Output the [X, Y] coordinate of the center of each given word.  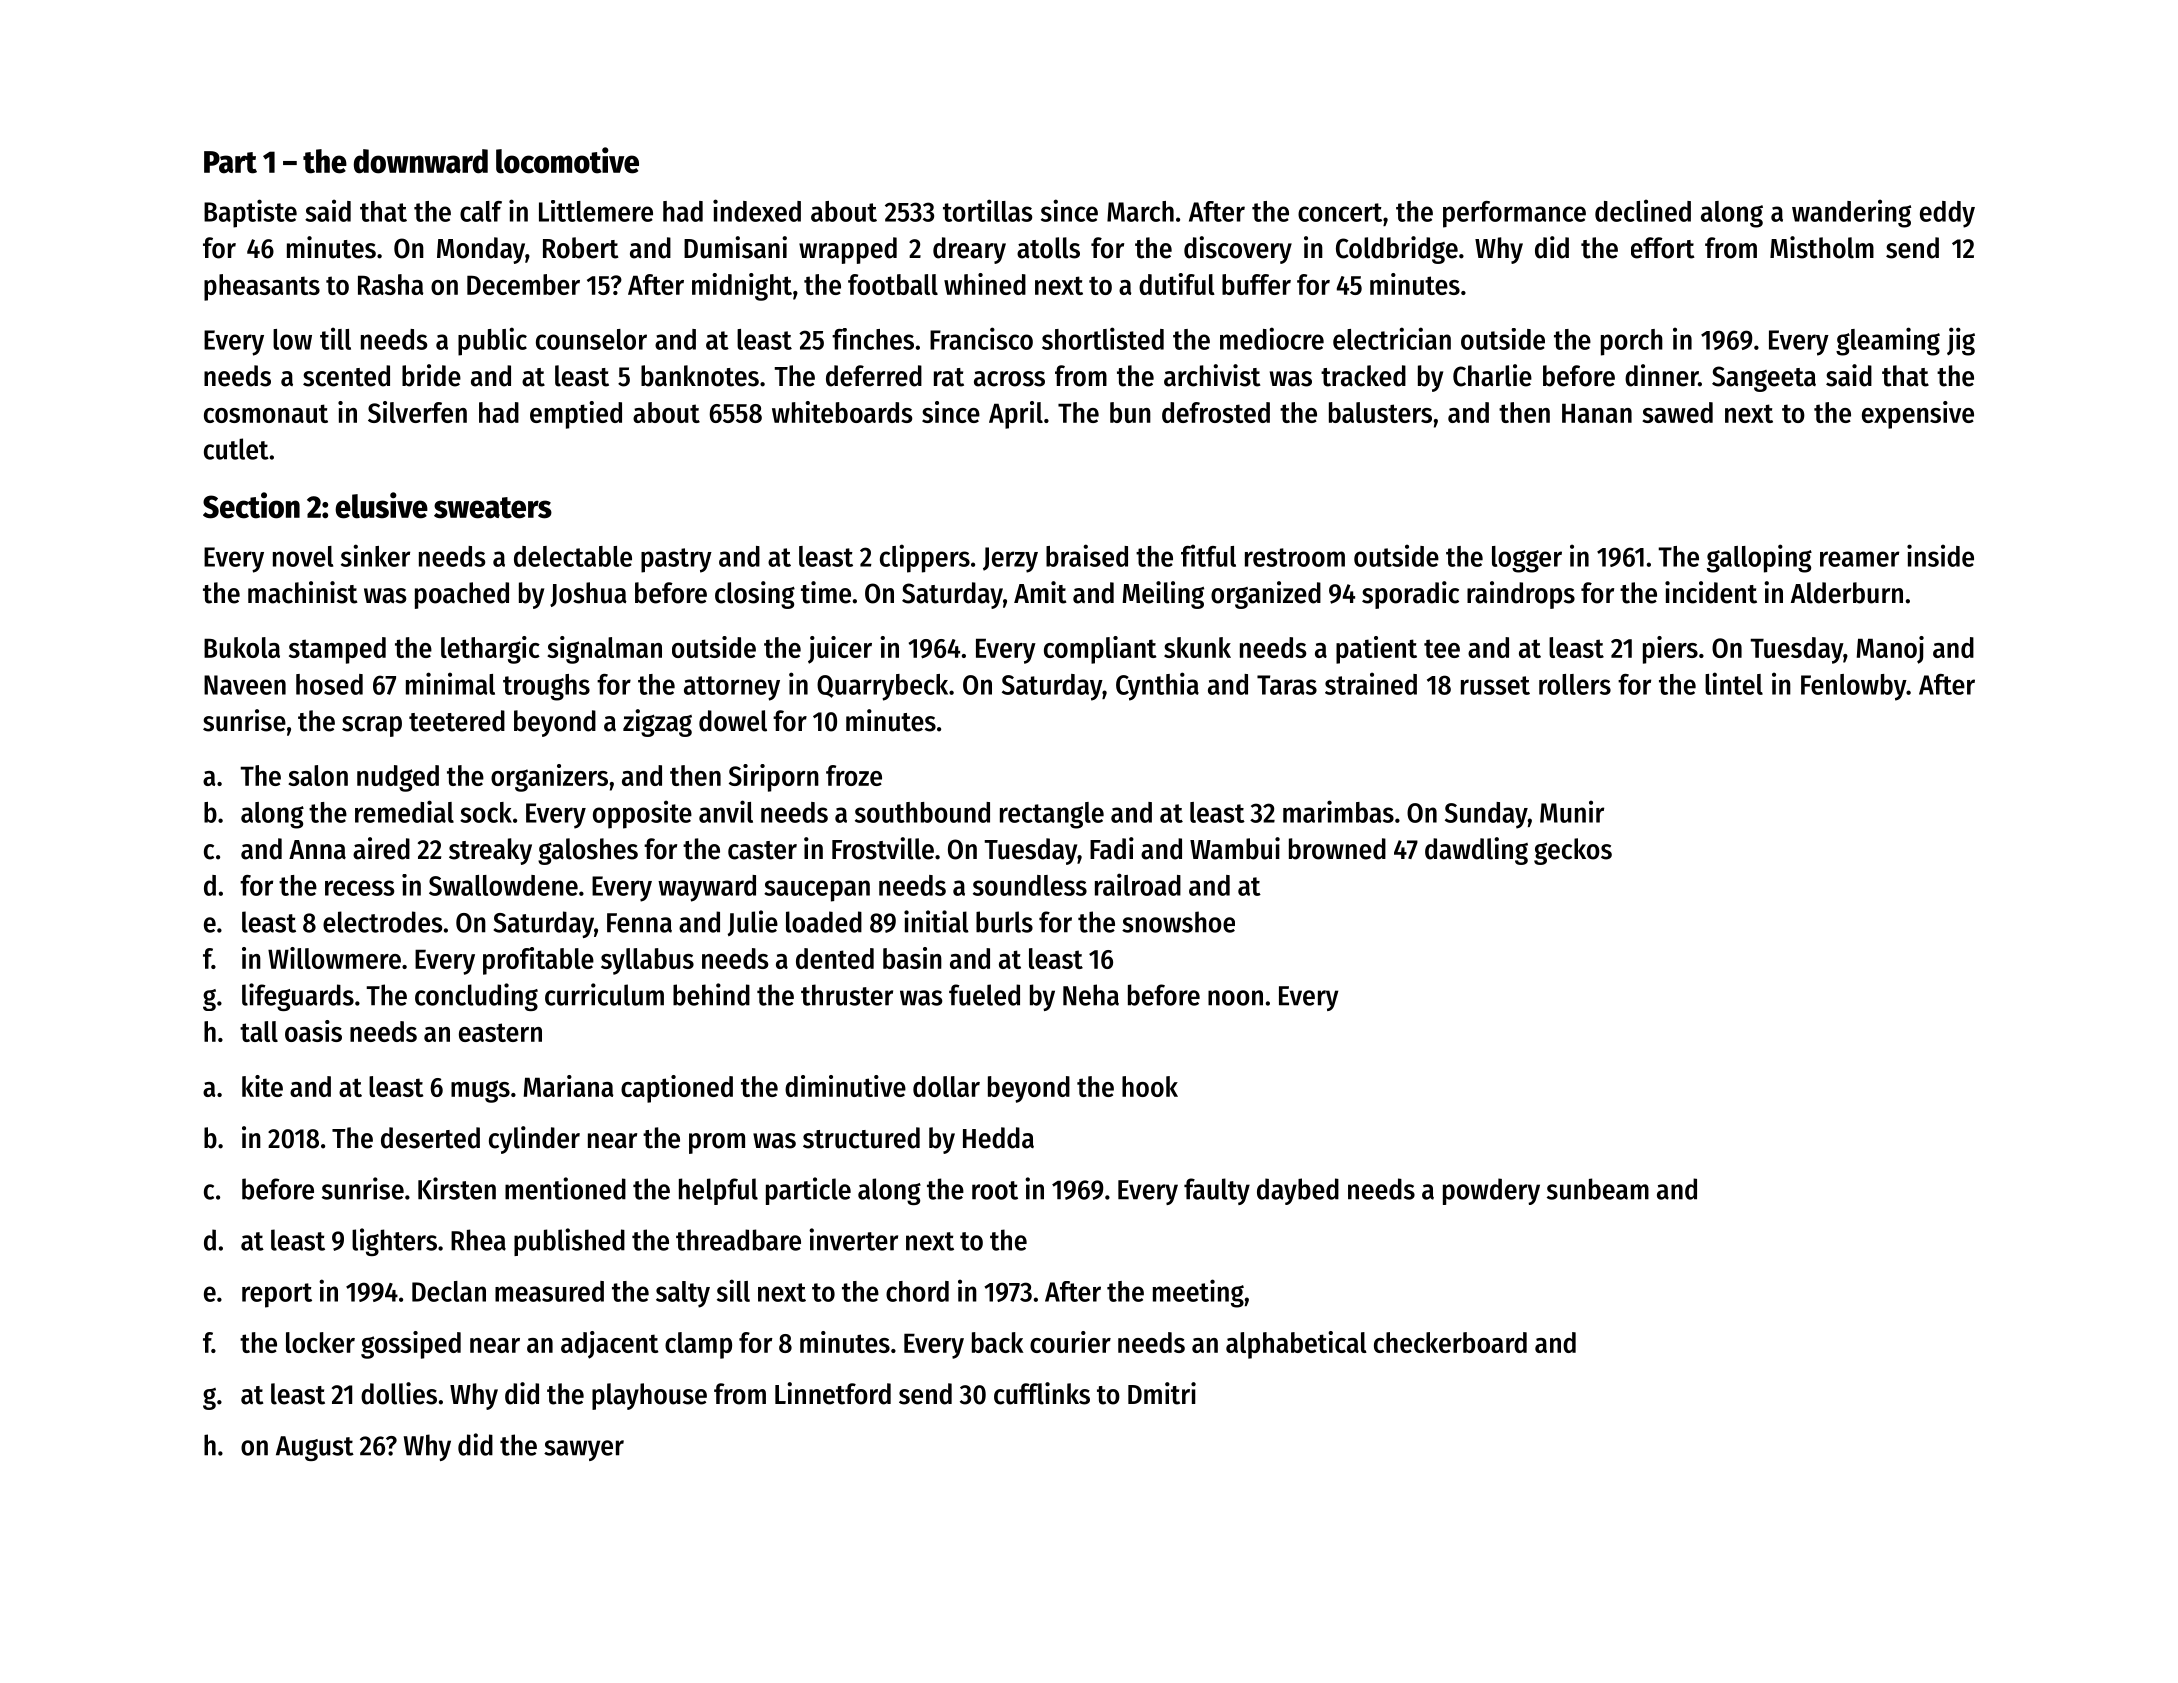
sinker [375, 555]
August [315, 1448]
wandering [1851, 213]
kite [262, 1086]
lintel [1734, 683]
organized [1266, 595]
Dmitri [1162, 1393]
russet [1495, 685]
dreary [969, 250]
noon [1235, 998]
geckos [1573, 851]
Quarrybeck [882, 687]
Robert [581, 248]
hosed [329, 684]
